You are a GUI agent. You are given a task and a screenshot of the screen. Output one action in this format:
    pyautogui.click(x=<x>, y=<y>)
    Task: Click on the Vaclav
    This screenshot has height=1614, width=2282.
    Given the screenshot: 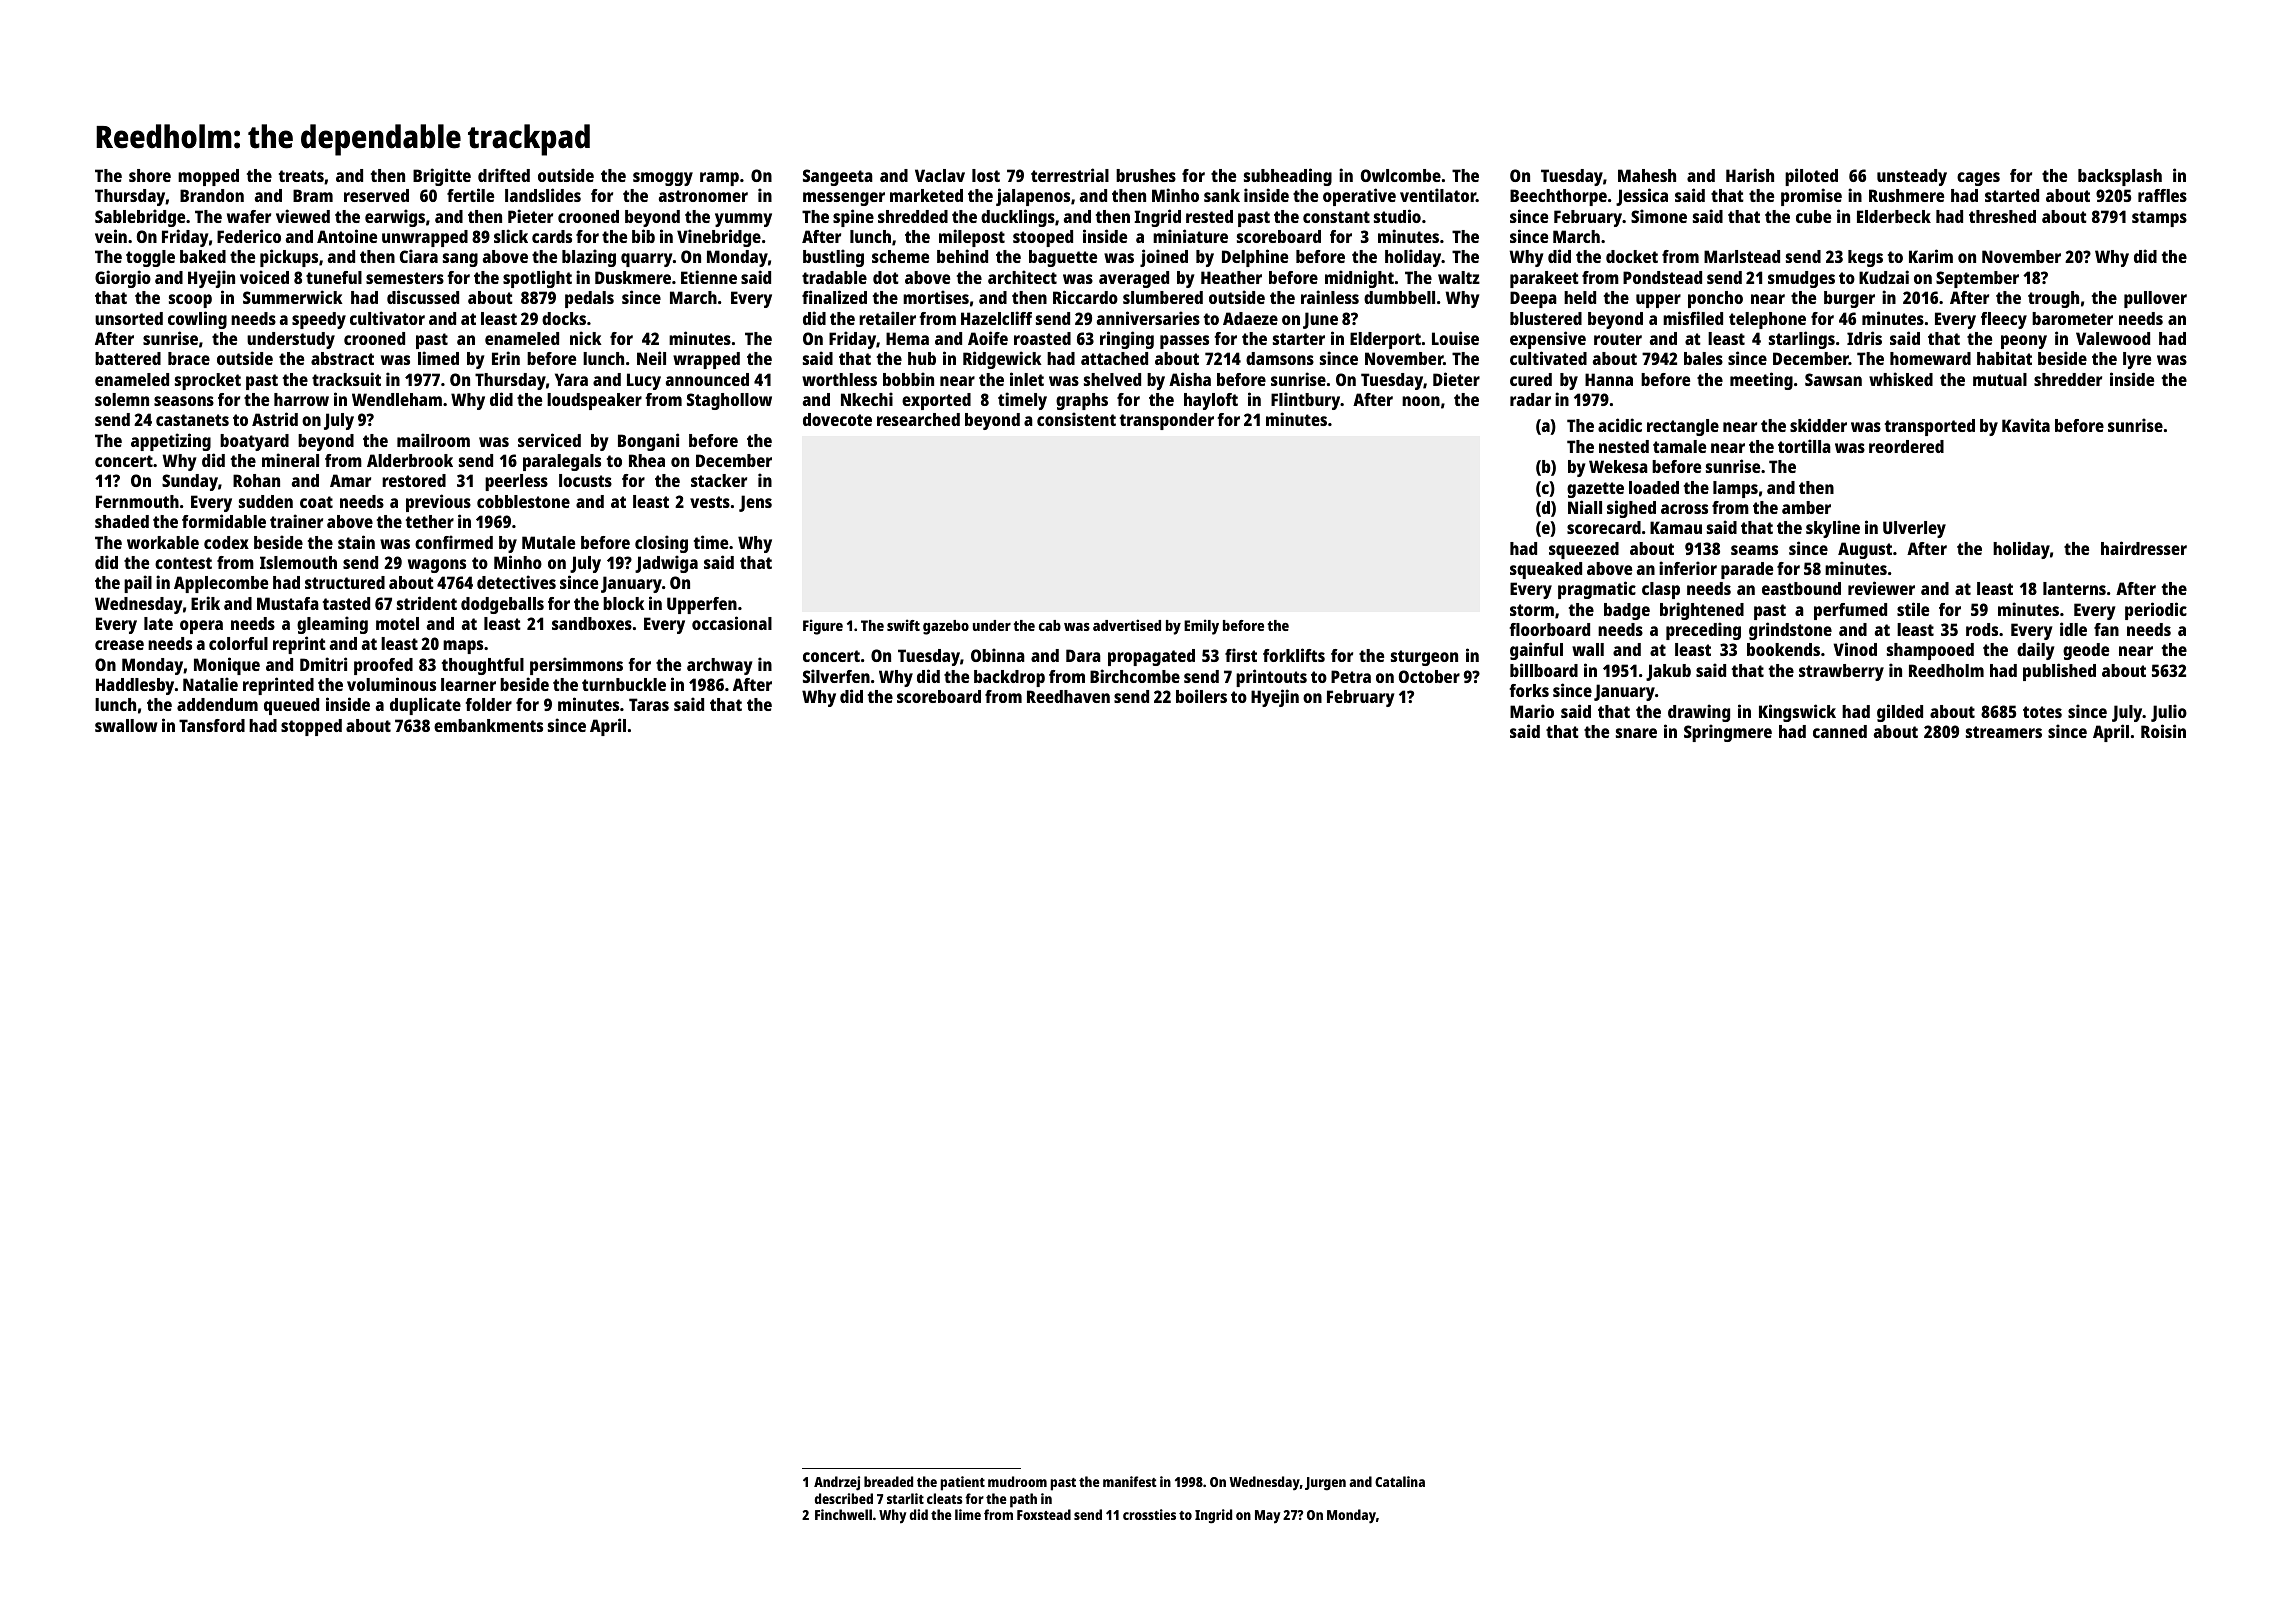 What is the action you would take?
    pyautogui.click(x=940, y=175)
